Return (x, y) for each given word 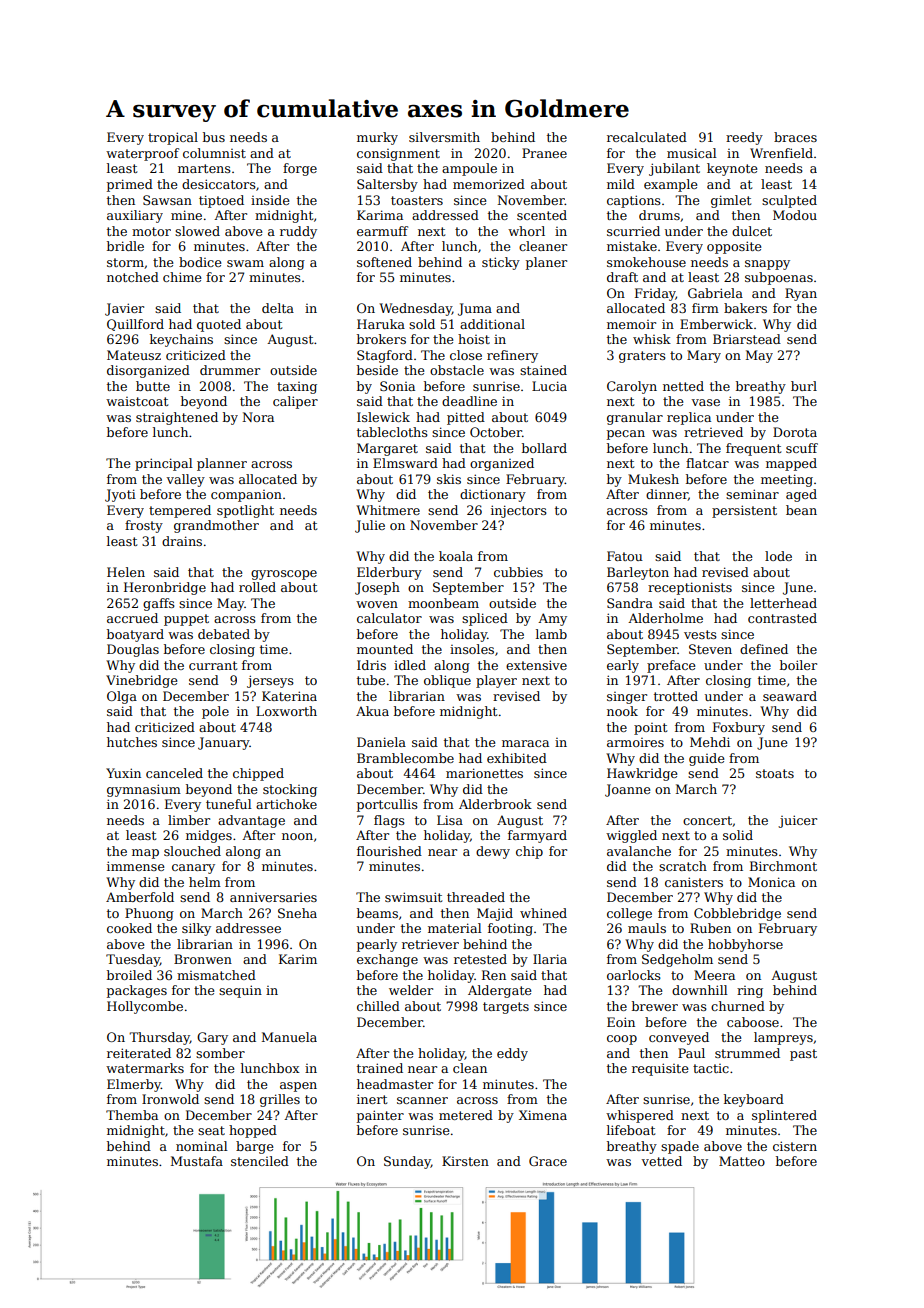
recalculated (647, 137)
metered (466, 1115)
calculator (389, 618)
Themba (132, 1115)
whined (543, 913)
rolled (257, 587)
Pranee (544, 153)
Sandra (630, 603)
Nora (258, 417)
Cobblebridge (737, 914)
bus (214, 137)
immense (135, 866)
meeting (787, 480)
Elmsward (405, 463)
